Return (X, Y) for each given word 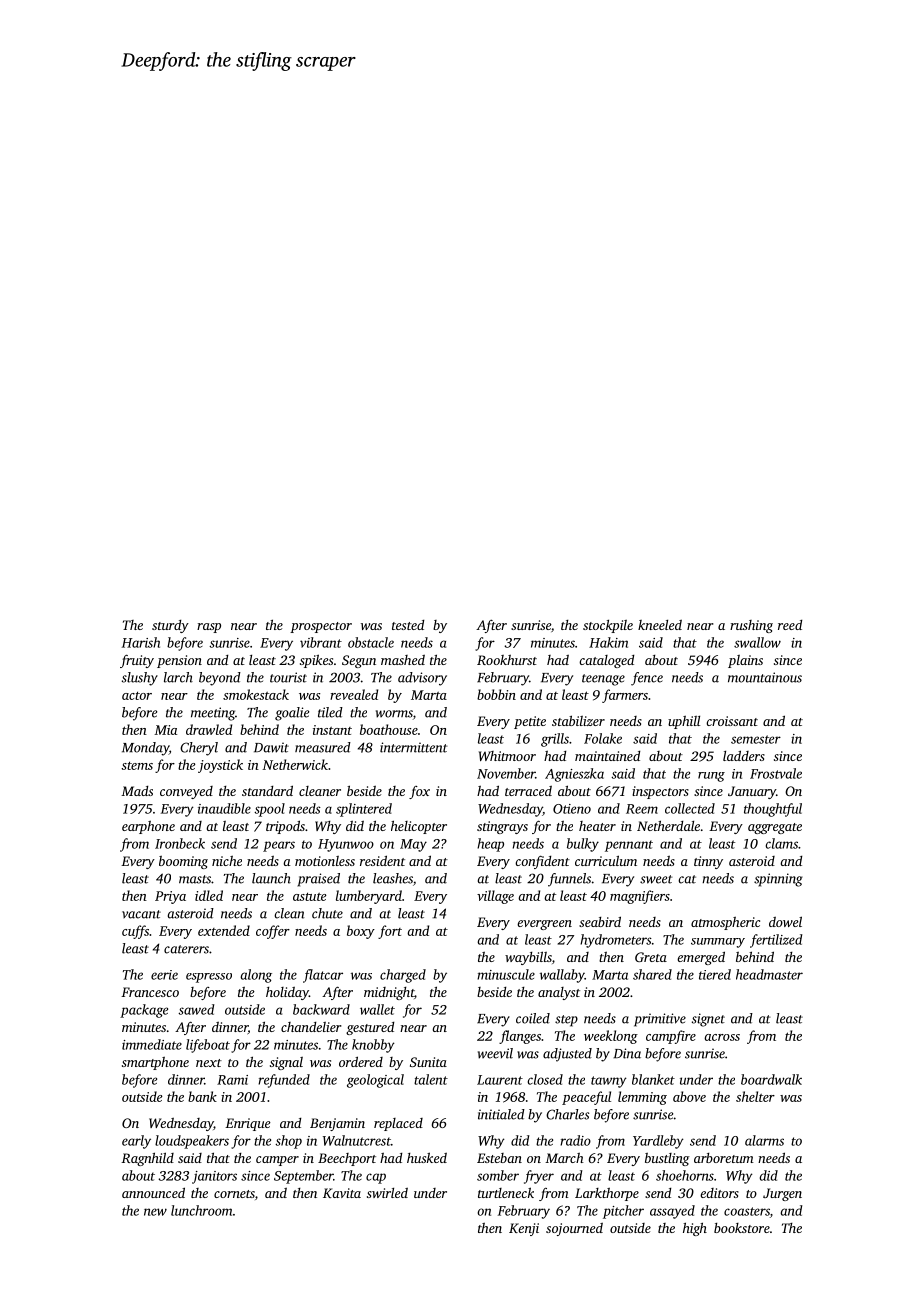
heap (490, 845)
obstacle (371, 642)
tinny (708, 862)
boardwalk (771, 1079)
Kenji (524, 1229)
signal (286, 1063)
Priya (170, 897)
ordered (361, 1061)
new (155, 1212)
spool (269, 810)
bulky (583, 845)
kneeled (660, 625)
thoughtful (773, 810)
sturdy (170, 626)
